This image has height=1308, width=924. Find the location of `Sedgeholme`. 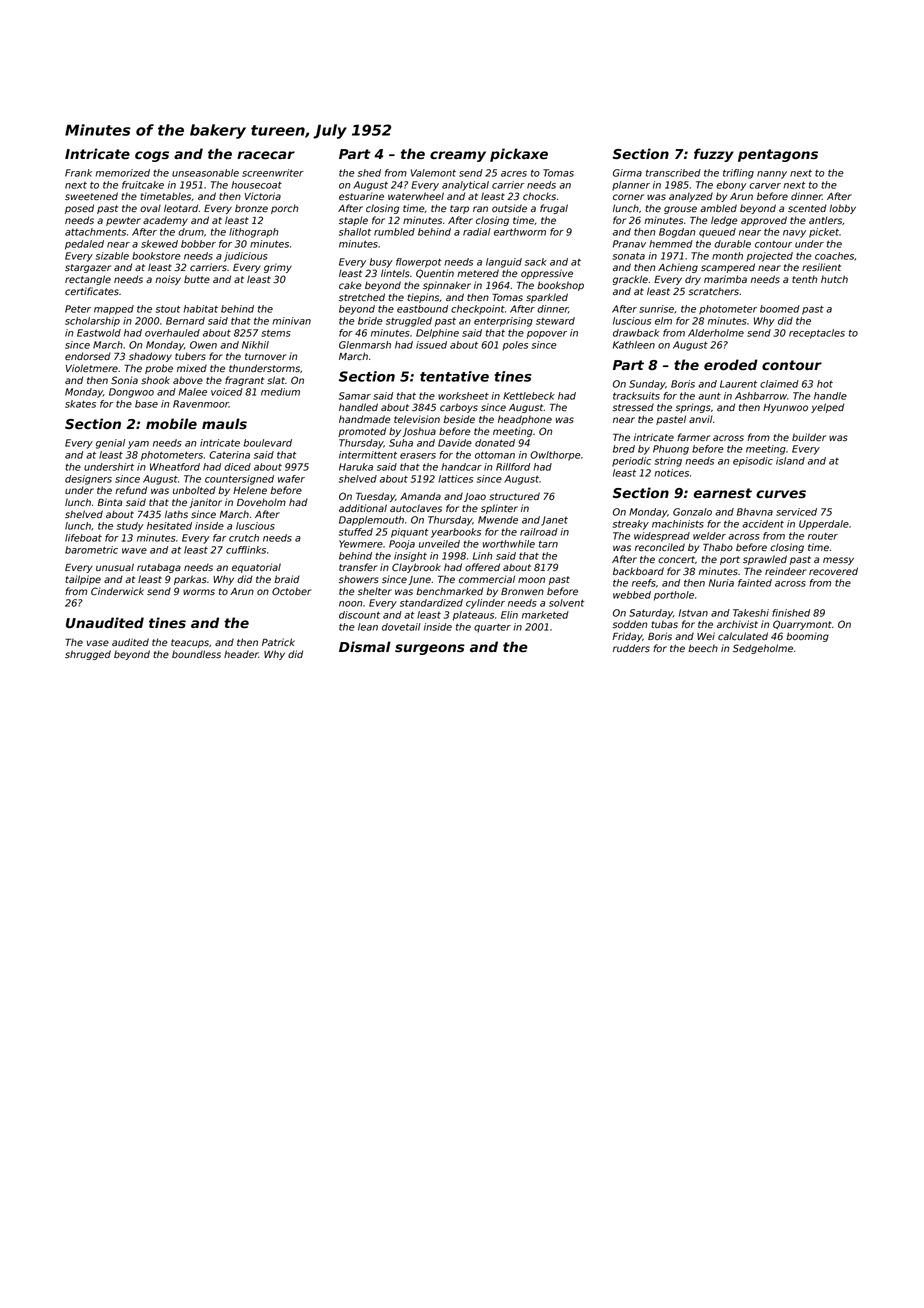

Sedgeholme is located at coordinates (763, 649).
